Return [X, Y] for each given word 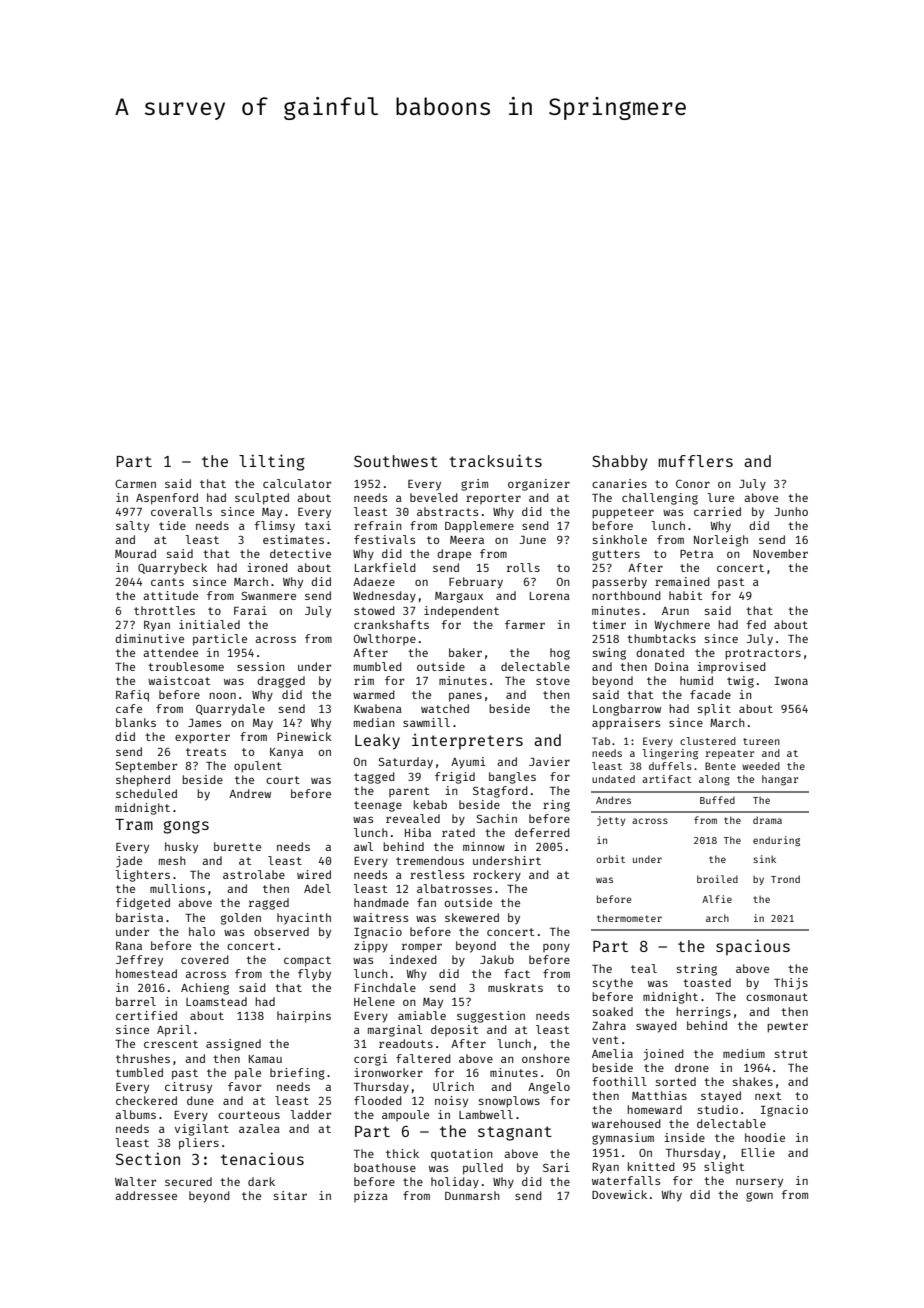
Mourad [135, 553]
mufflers [695, 461]
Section [148, 1158]
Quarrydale [230, 710]
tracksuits [495, 460]
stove [553, 681]
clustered [708, 741]
